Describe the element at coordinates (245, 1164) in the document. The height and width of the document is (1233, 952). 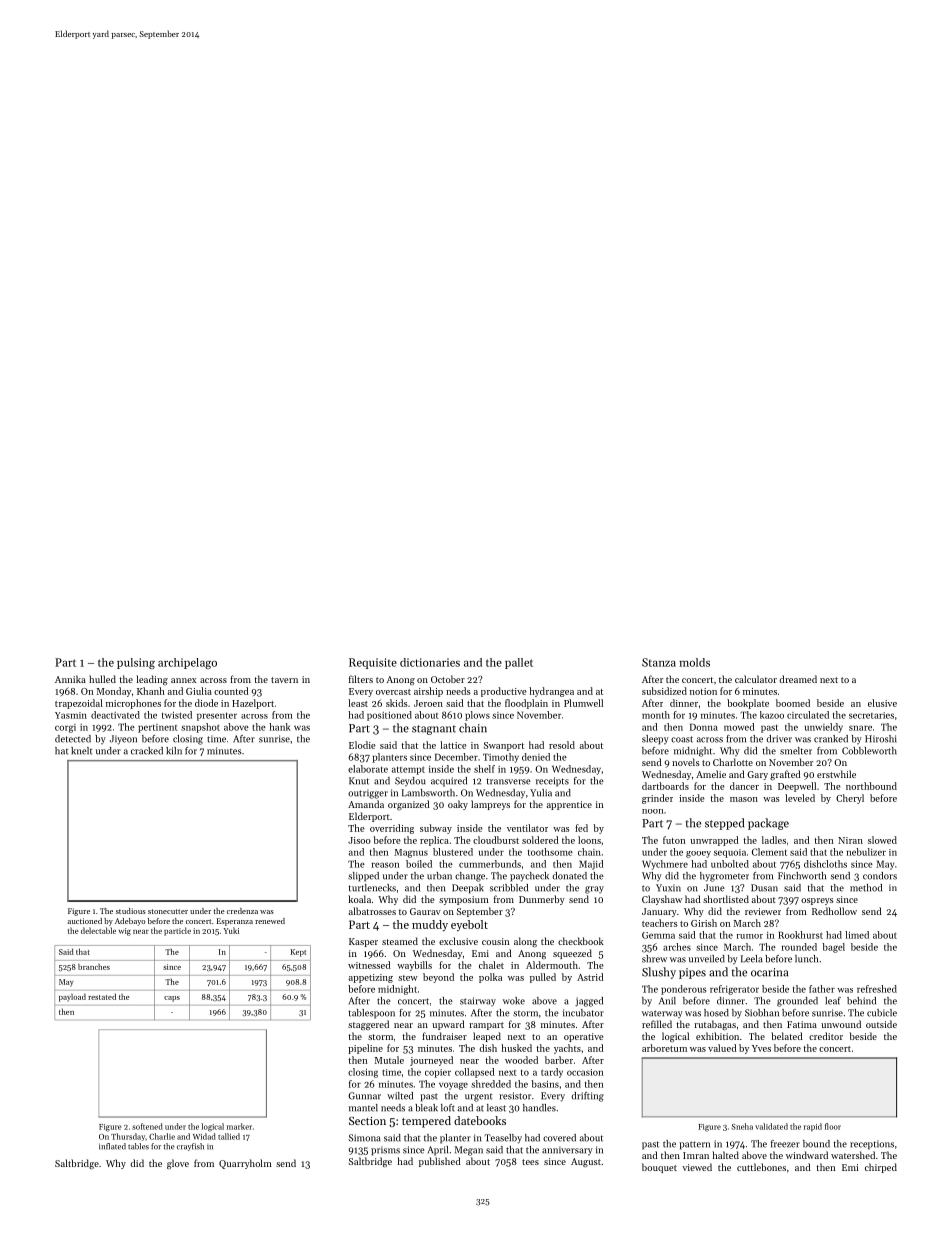
I see `Quarryholm` at that location.
